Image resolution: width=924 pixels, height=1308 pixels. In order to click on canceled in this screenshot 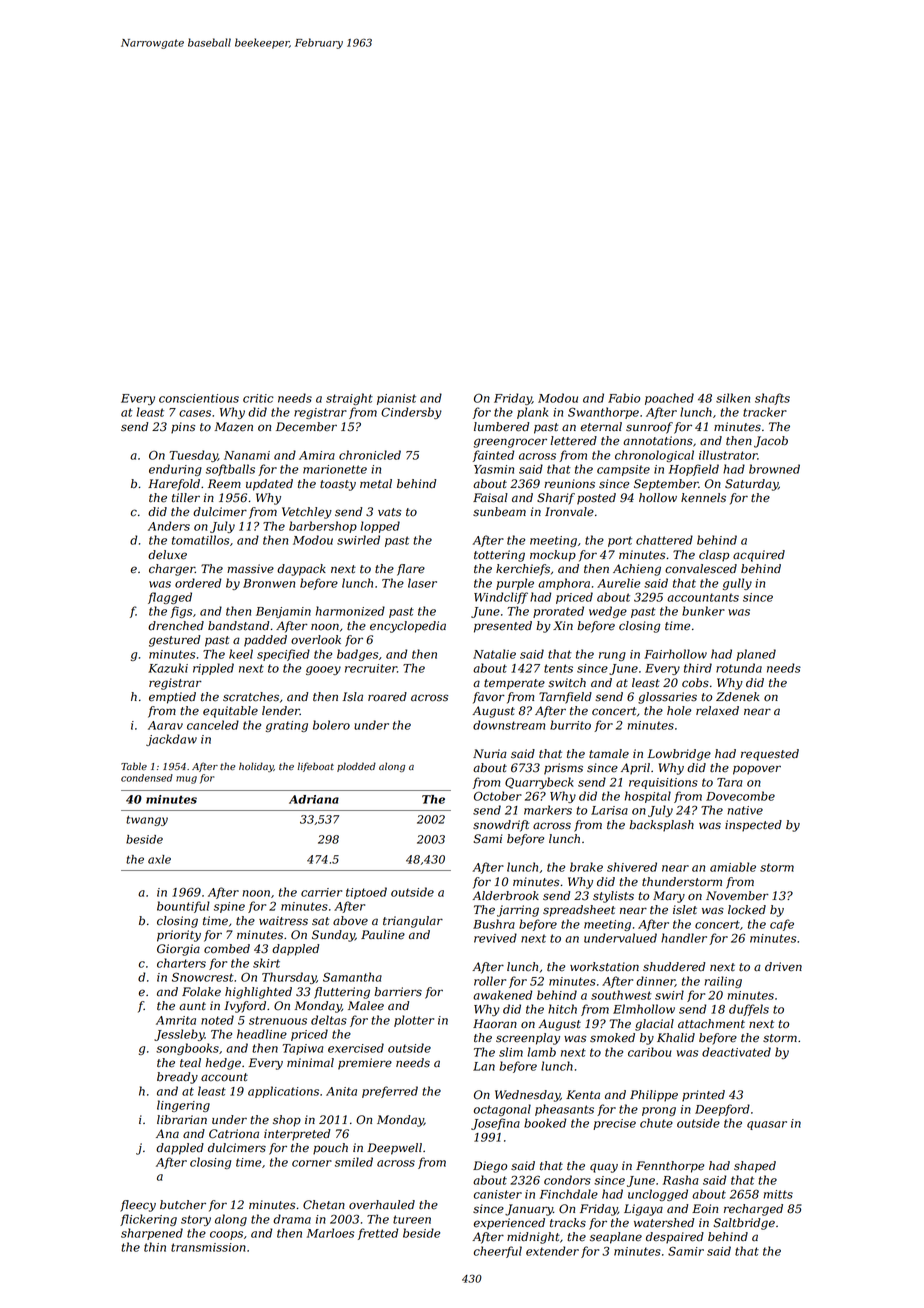, I will do `click(213, 725)`.
